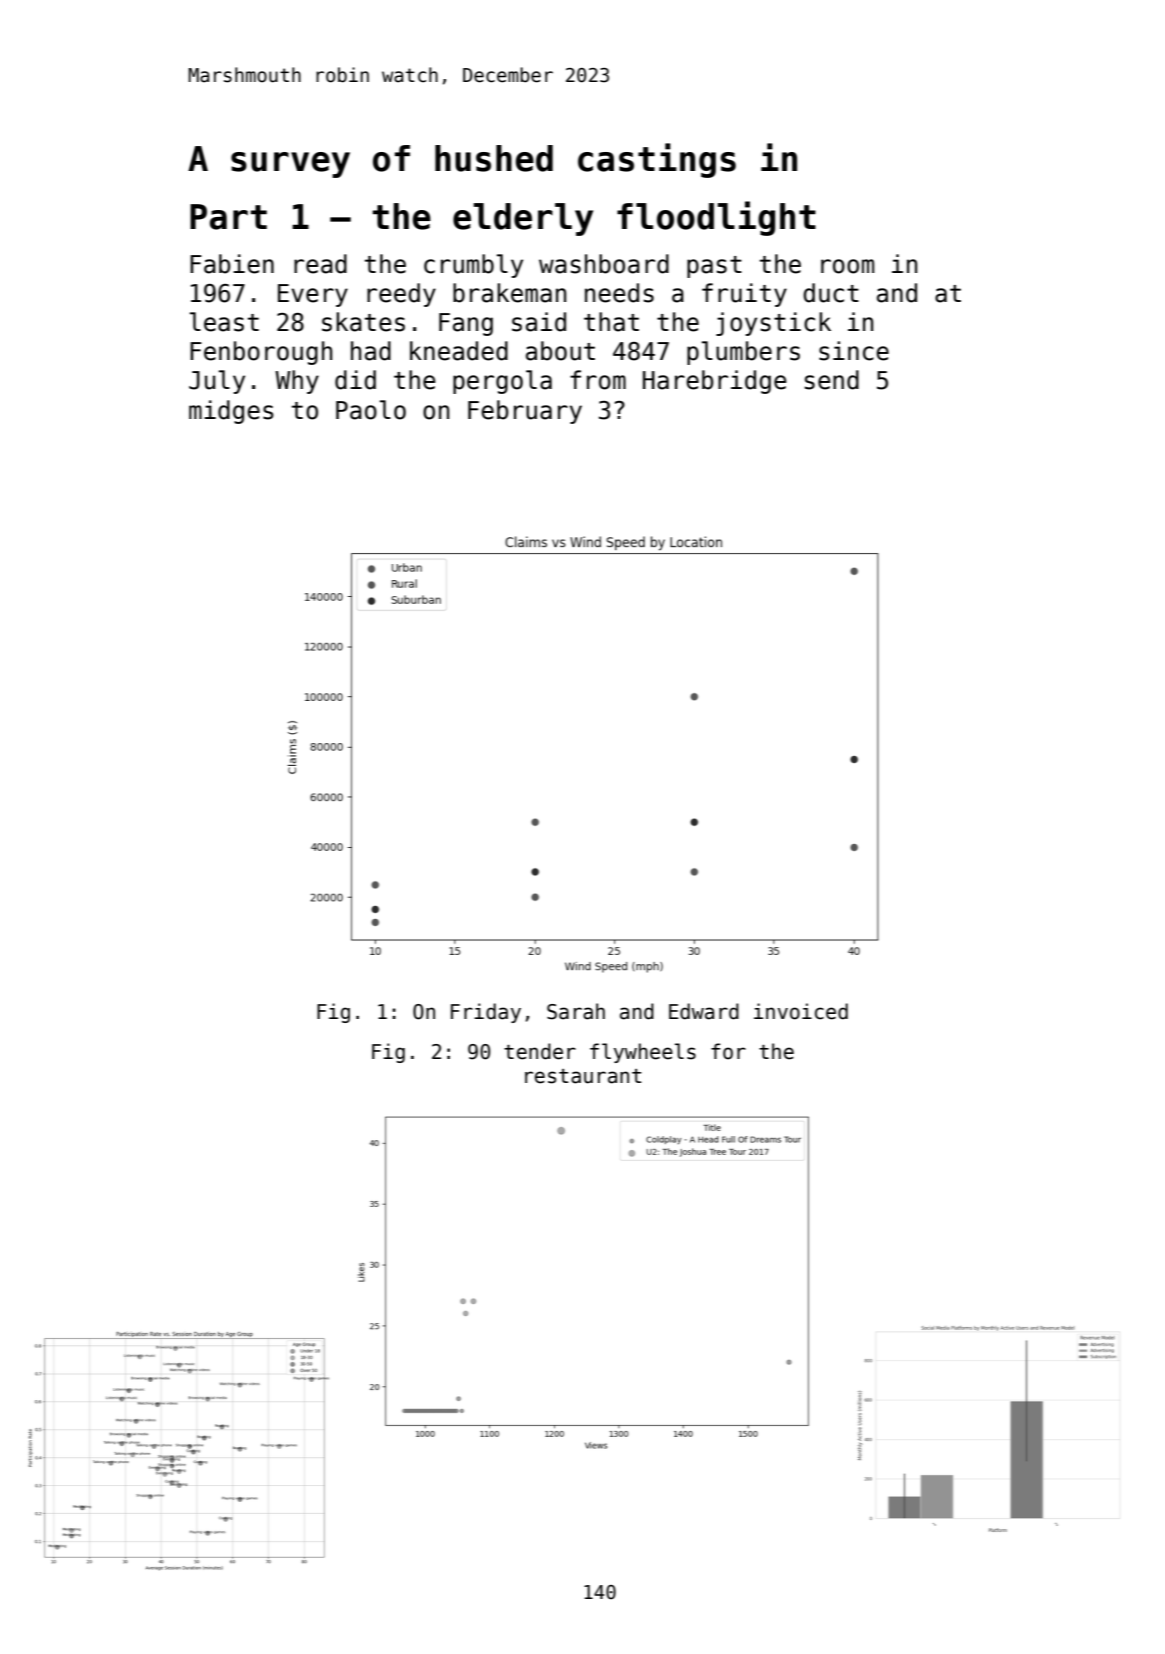 The image size is (1165, 1654). Describe the element at coordinates (847, 266) in the image. I see `room` at that location.
